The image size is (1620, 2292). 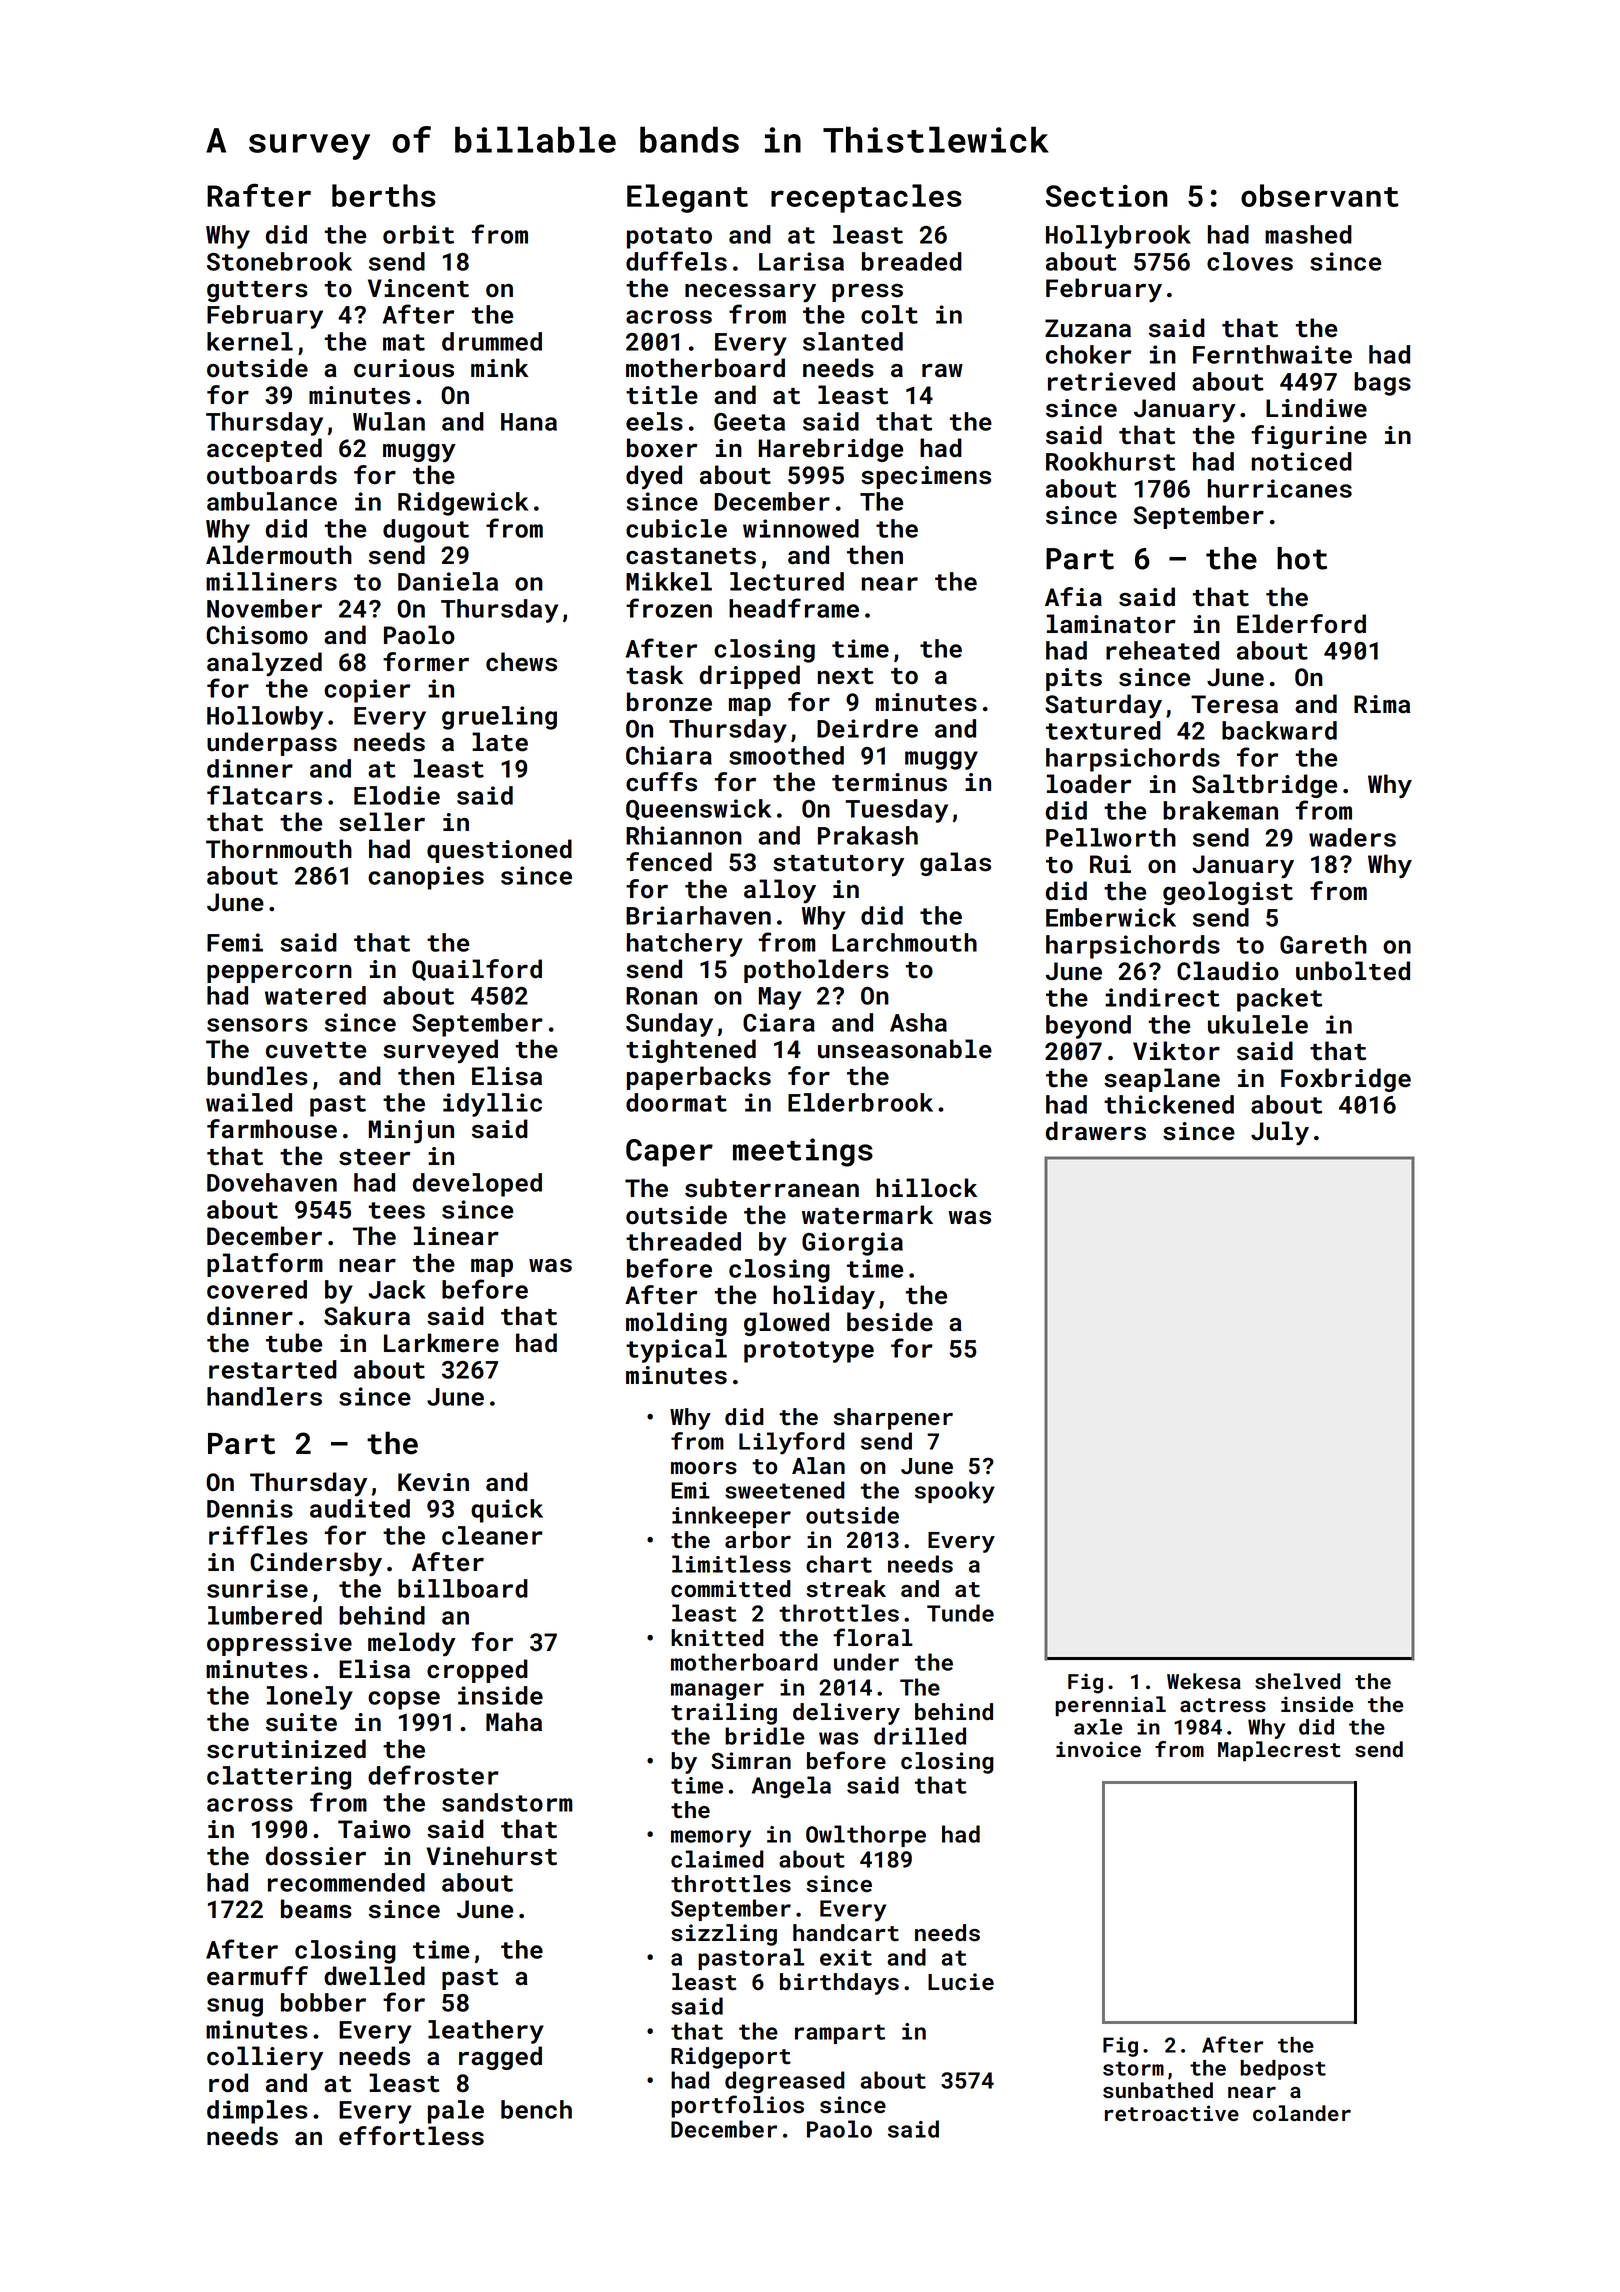 I want to click on hurricanes, so click(x=1280, y=488).
